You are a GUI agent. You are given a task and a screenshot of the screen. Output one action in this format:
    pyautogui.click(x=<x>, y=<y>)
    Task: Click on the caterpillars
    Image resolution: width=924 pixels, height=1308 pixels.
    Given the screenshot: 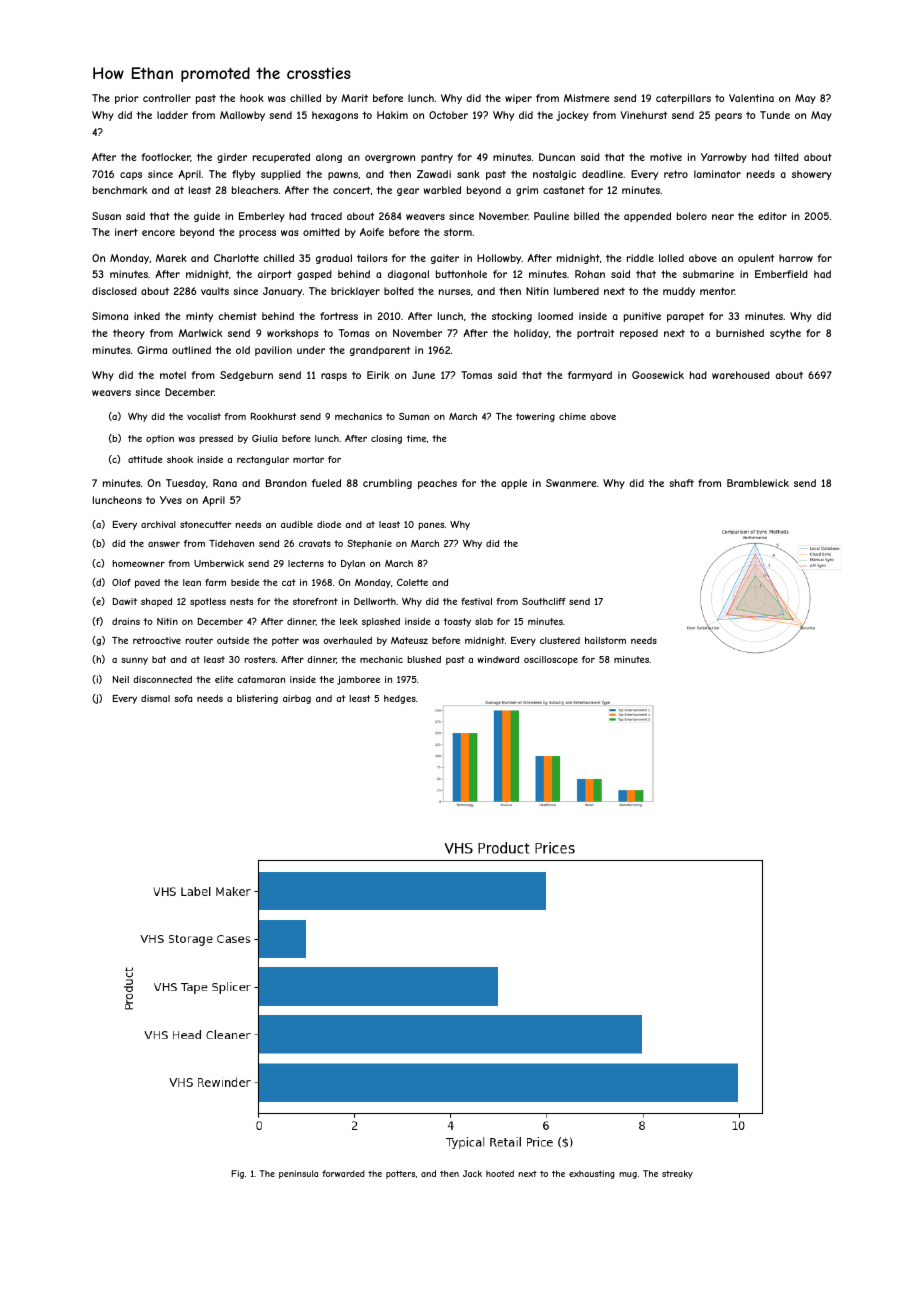 What is the action you would take?
    pyautogui.click(x=683, y=99)
